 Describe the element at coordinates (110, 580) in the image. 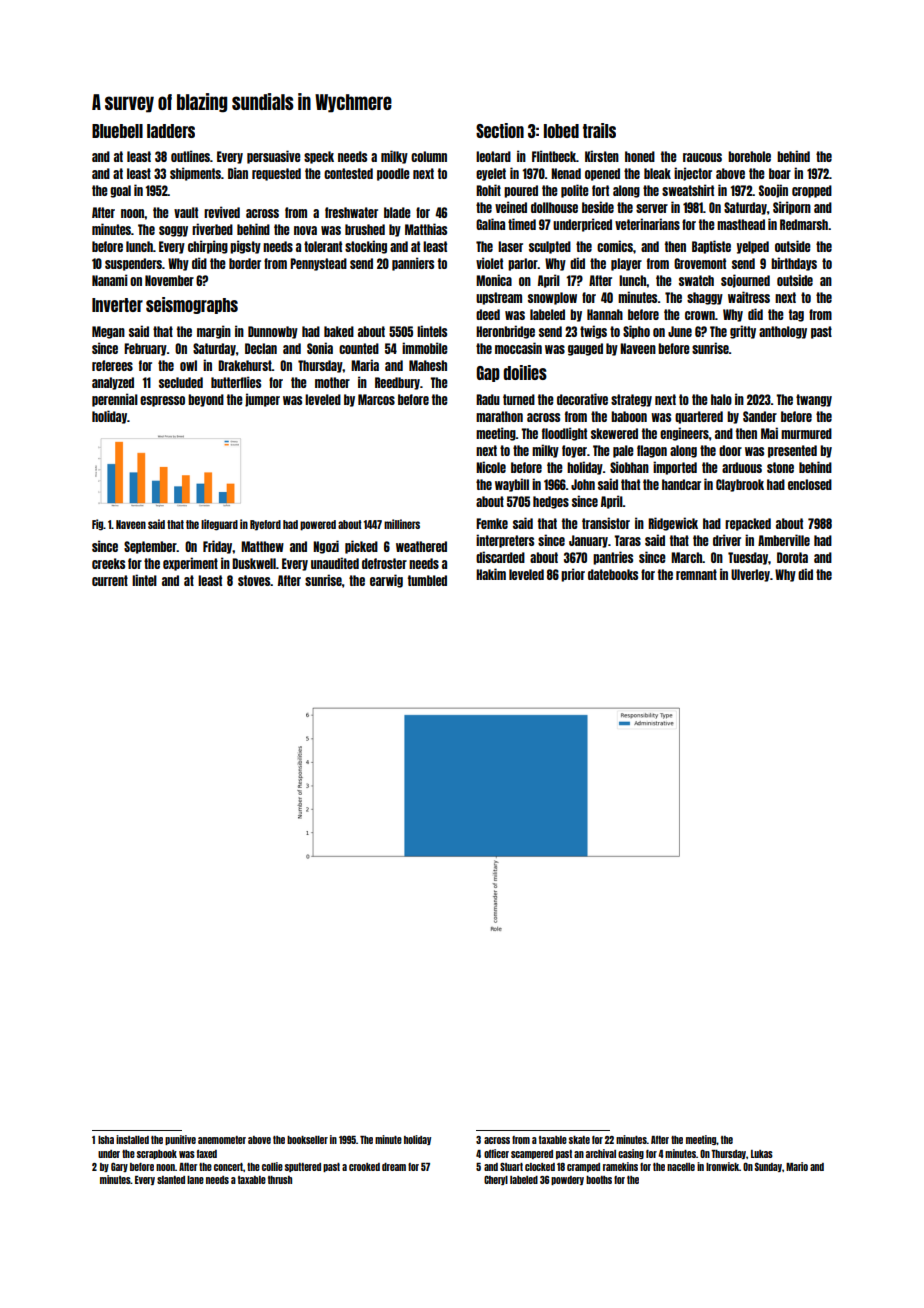

I see `current` at that location.
